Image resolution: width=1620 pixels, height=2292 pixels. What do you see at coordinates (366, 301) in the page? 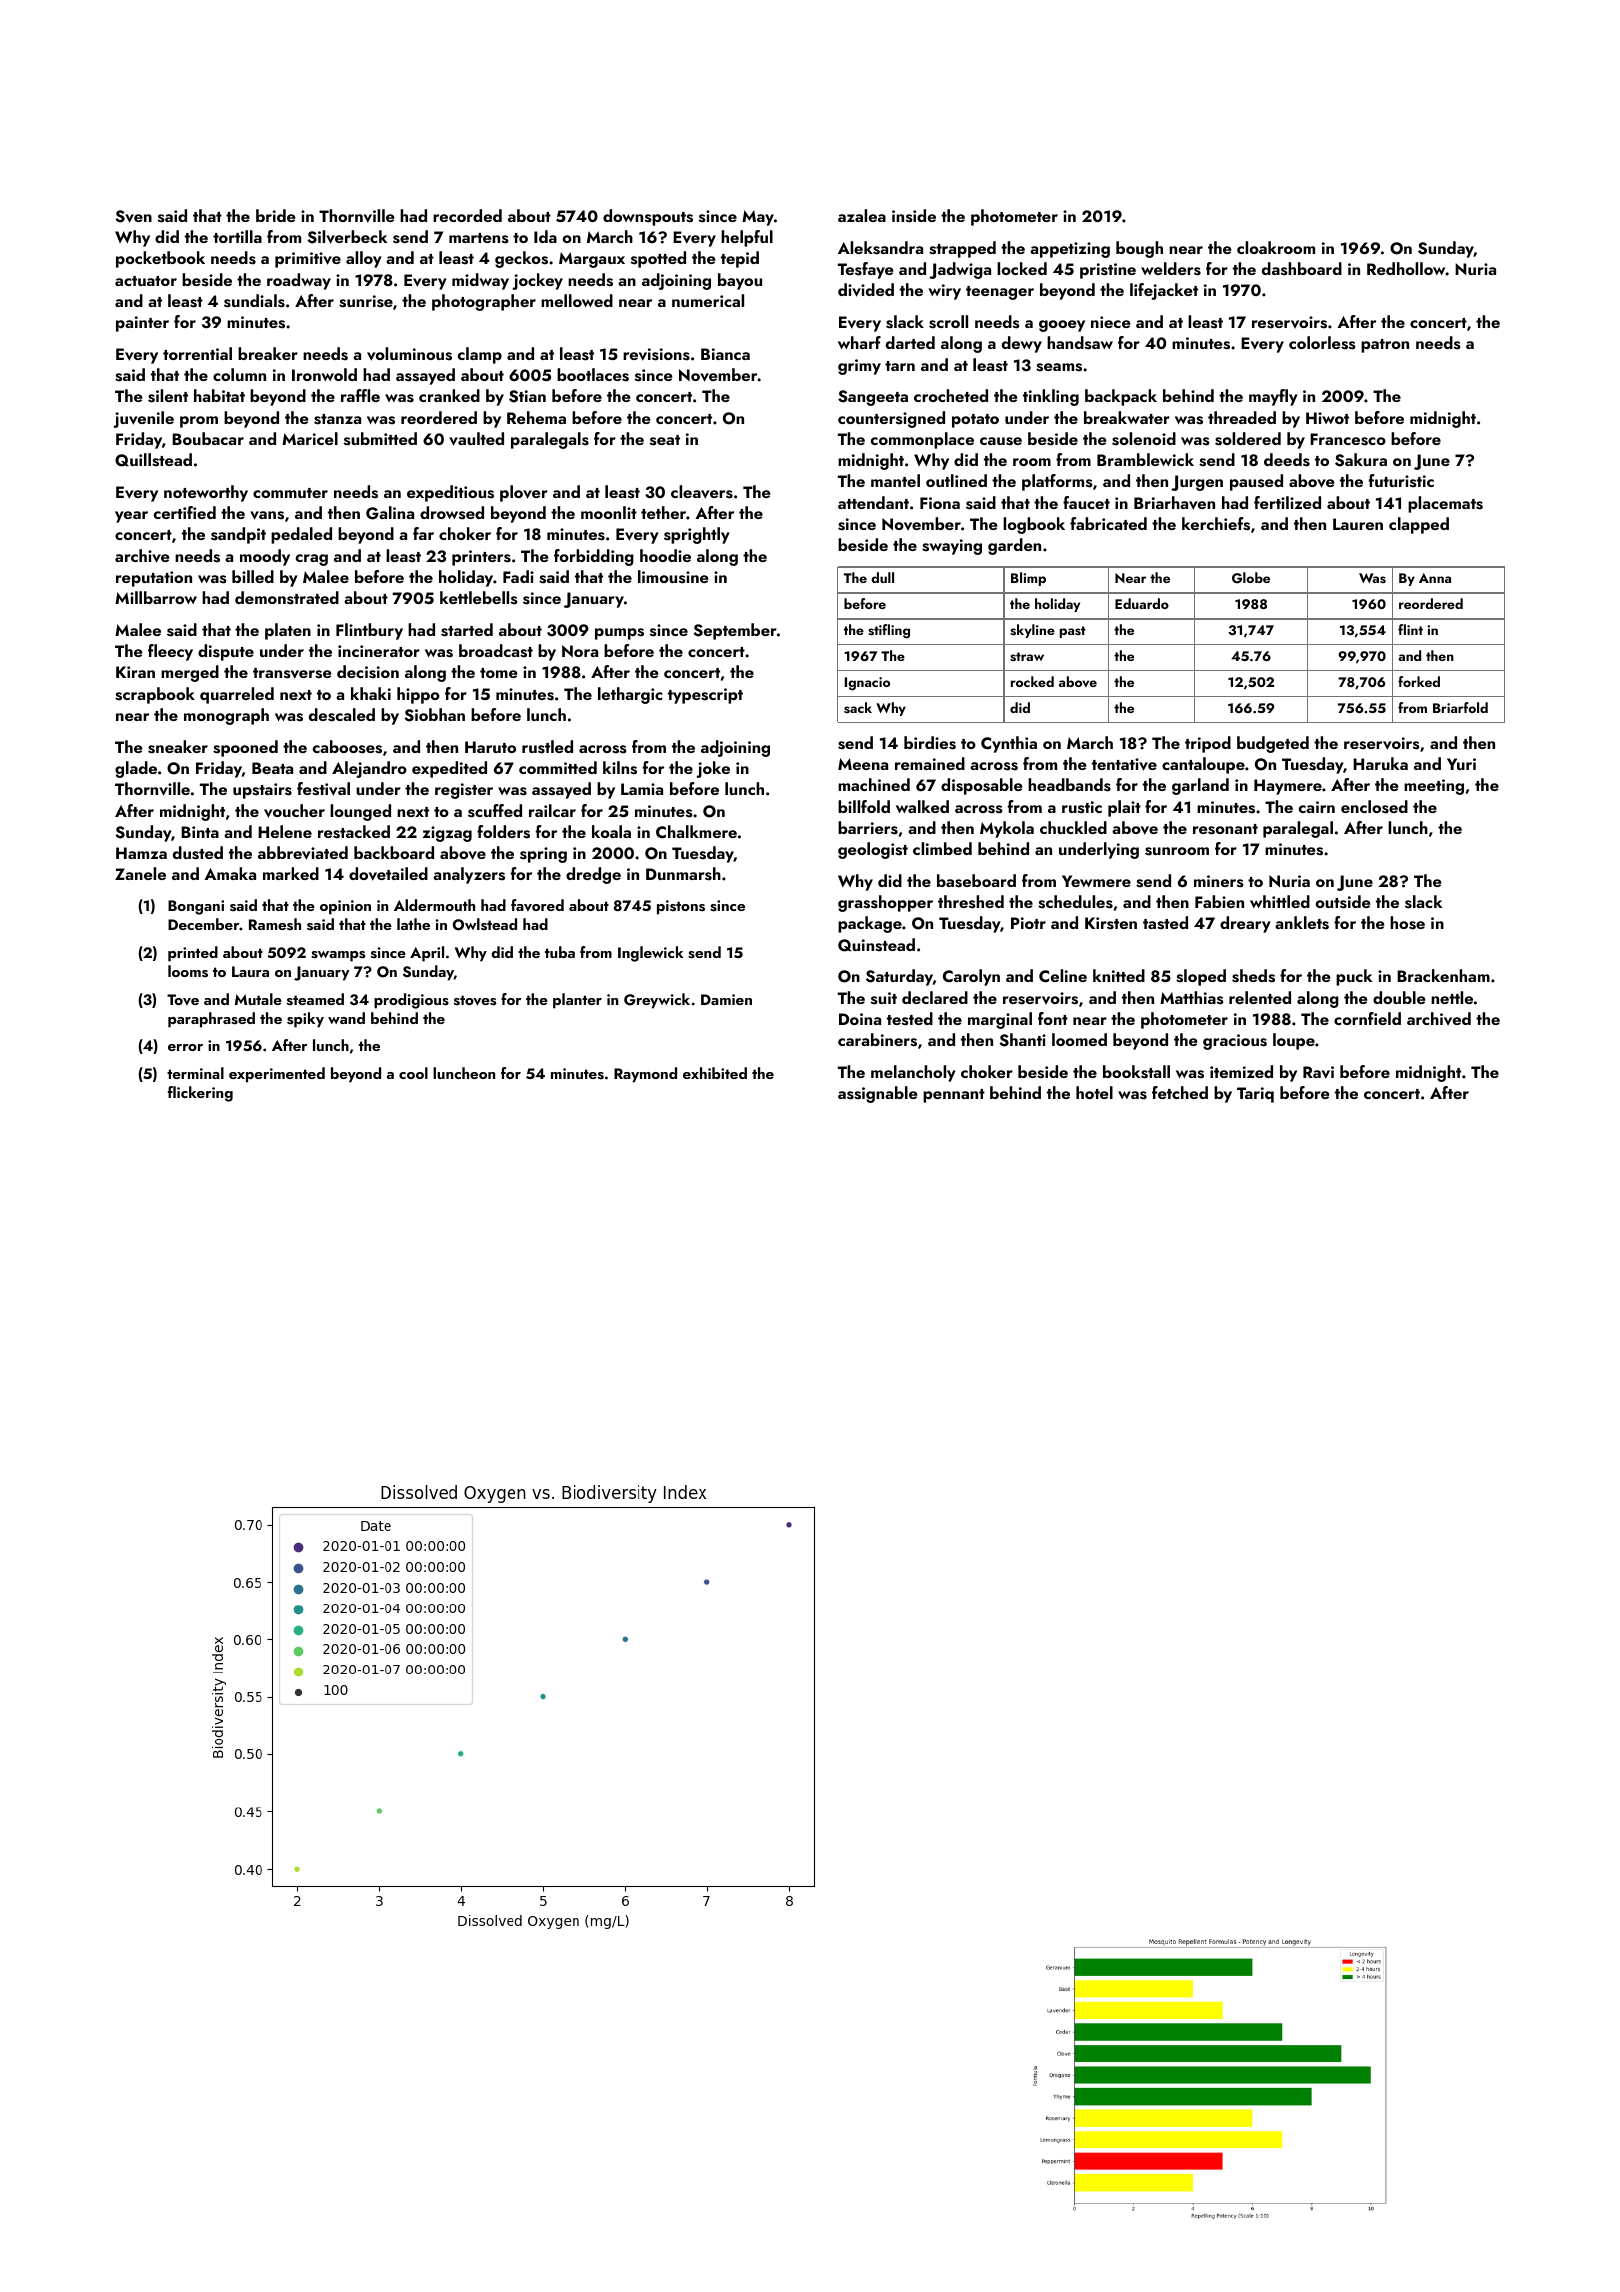
I see `sunrise` at bounding box center [366, 301].
